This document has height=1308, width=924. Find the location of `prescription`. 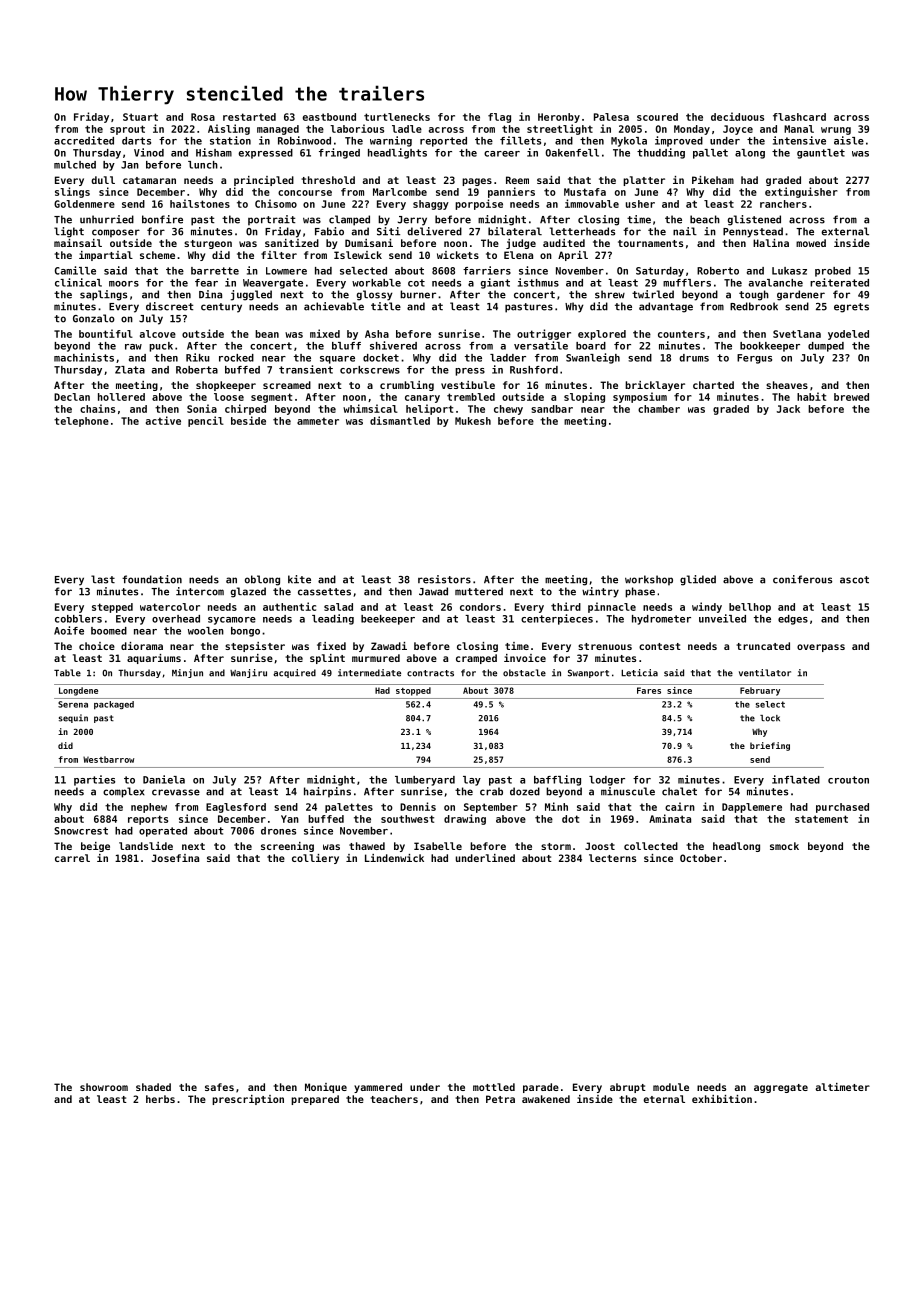

prescription is located at coordinates (248, 1100).
